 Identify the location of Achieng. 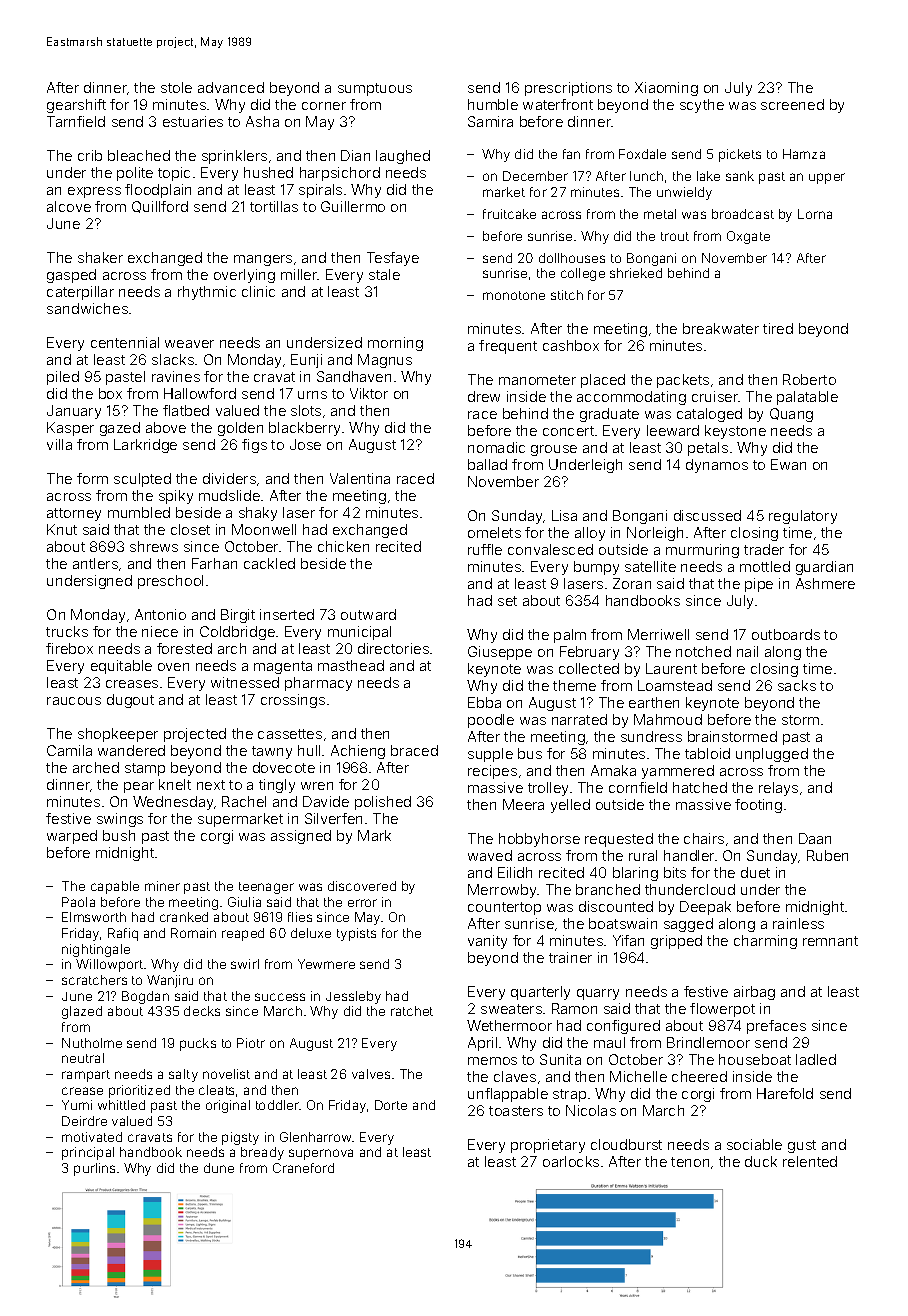
(358, 752).
